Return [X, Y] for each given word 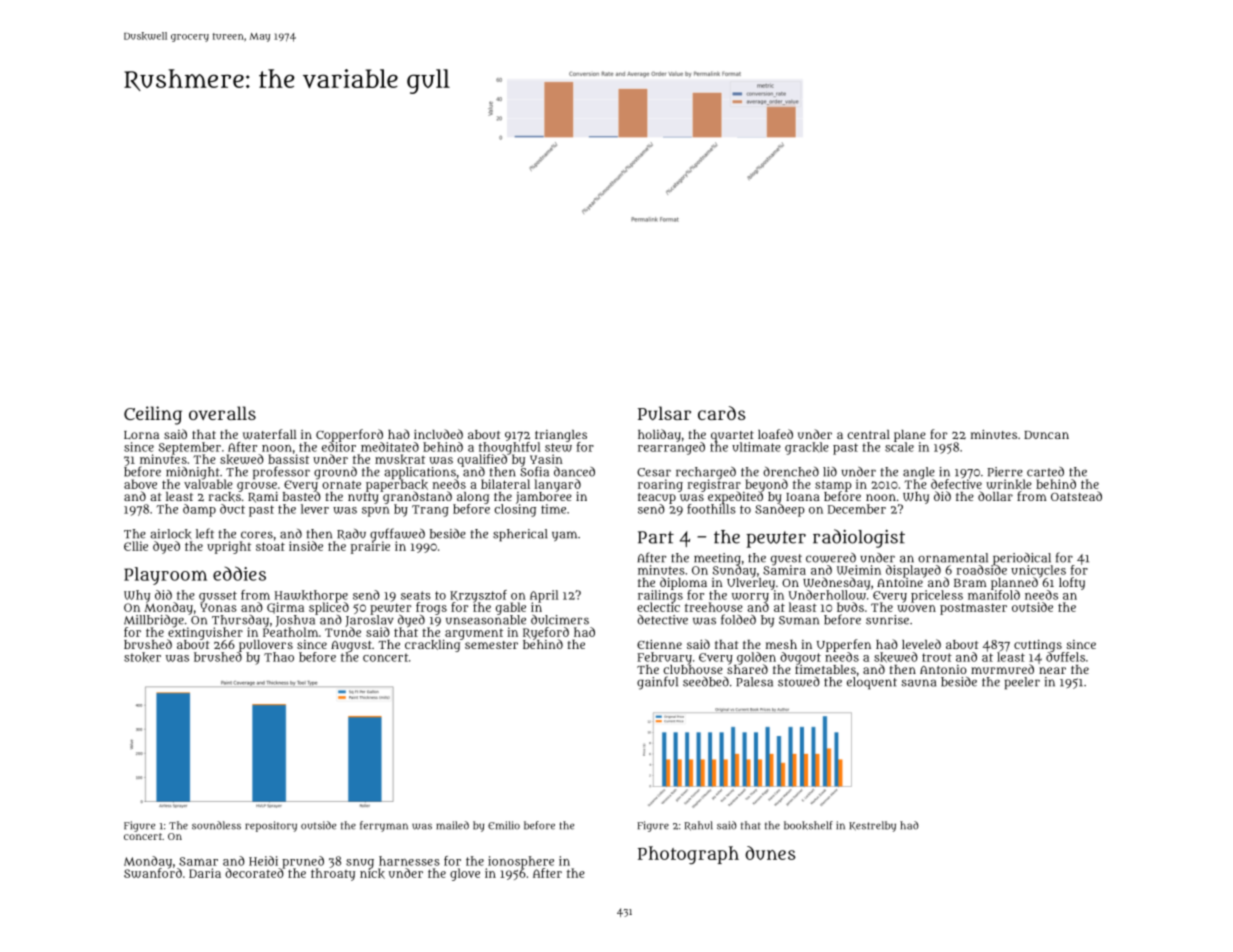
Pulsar [664, 413]
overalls [222, 413]
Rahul [698, 826]
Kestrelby [872, 826]
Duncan [1046, 435]
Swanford [153, 873]
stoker [142, 657]
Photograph [688, 855]
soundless [216, 825]
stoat [270, 546]
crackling [432, 646]
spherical [520, 535]
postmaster [973, 609]
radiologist [859, 538]
